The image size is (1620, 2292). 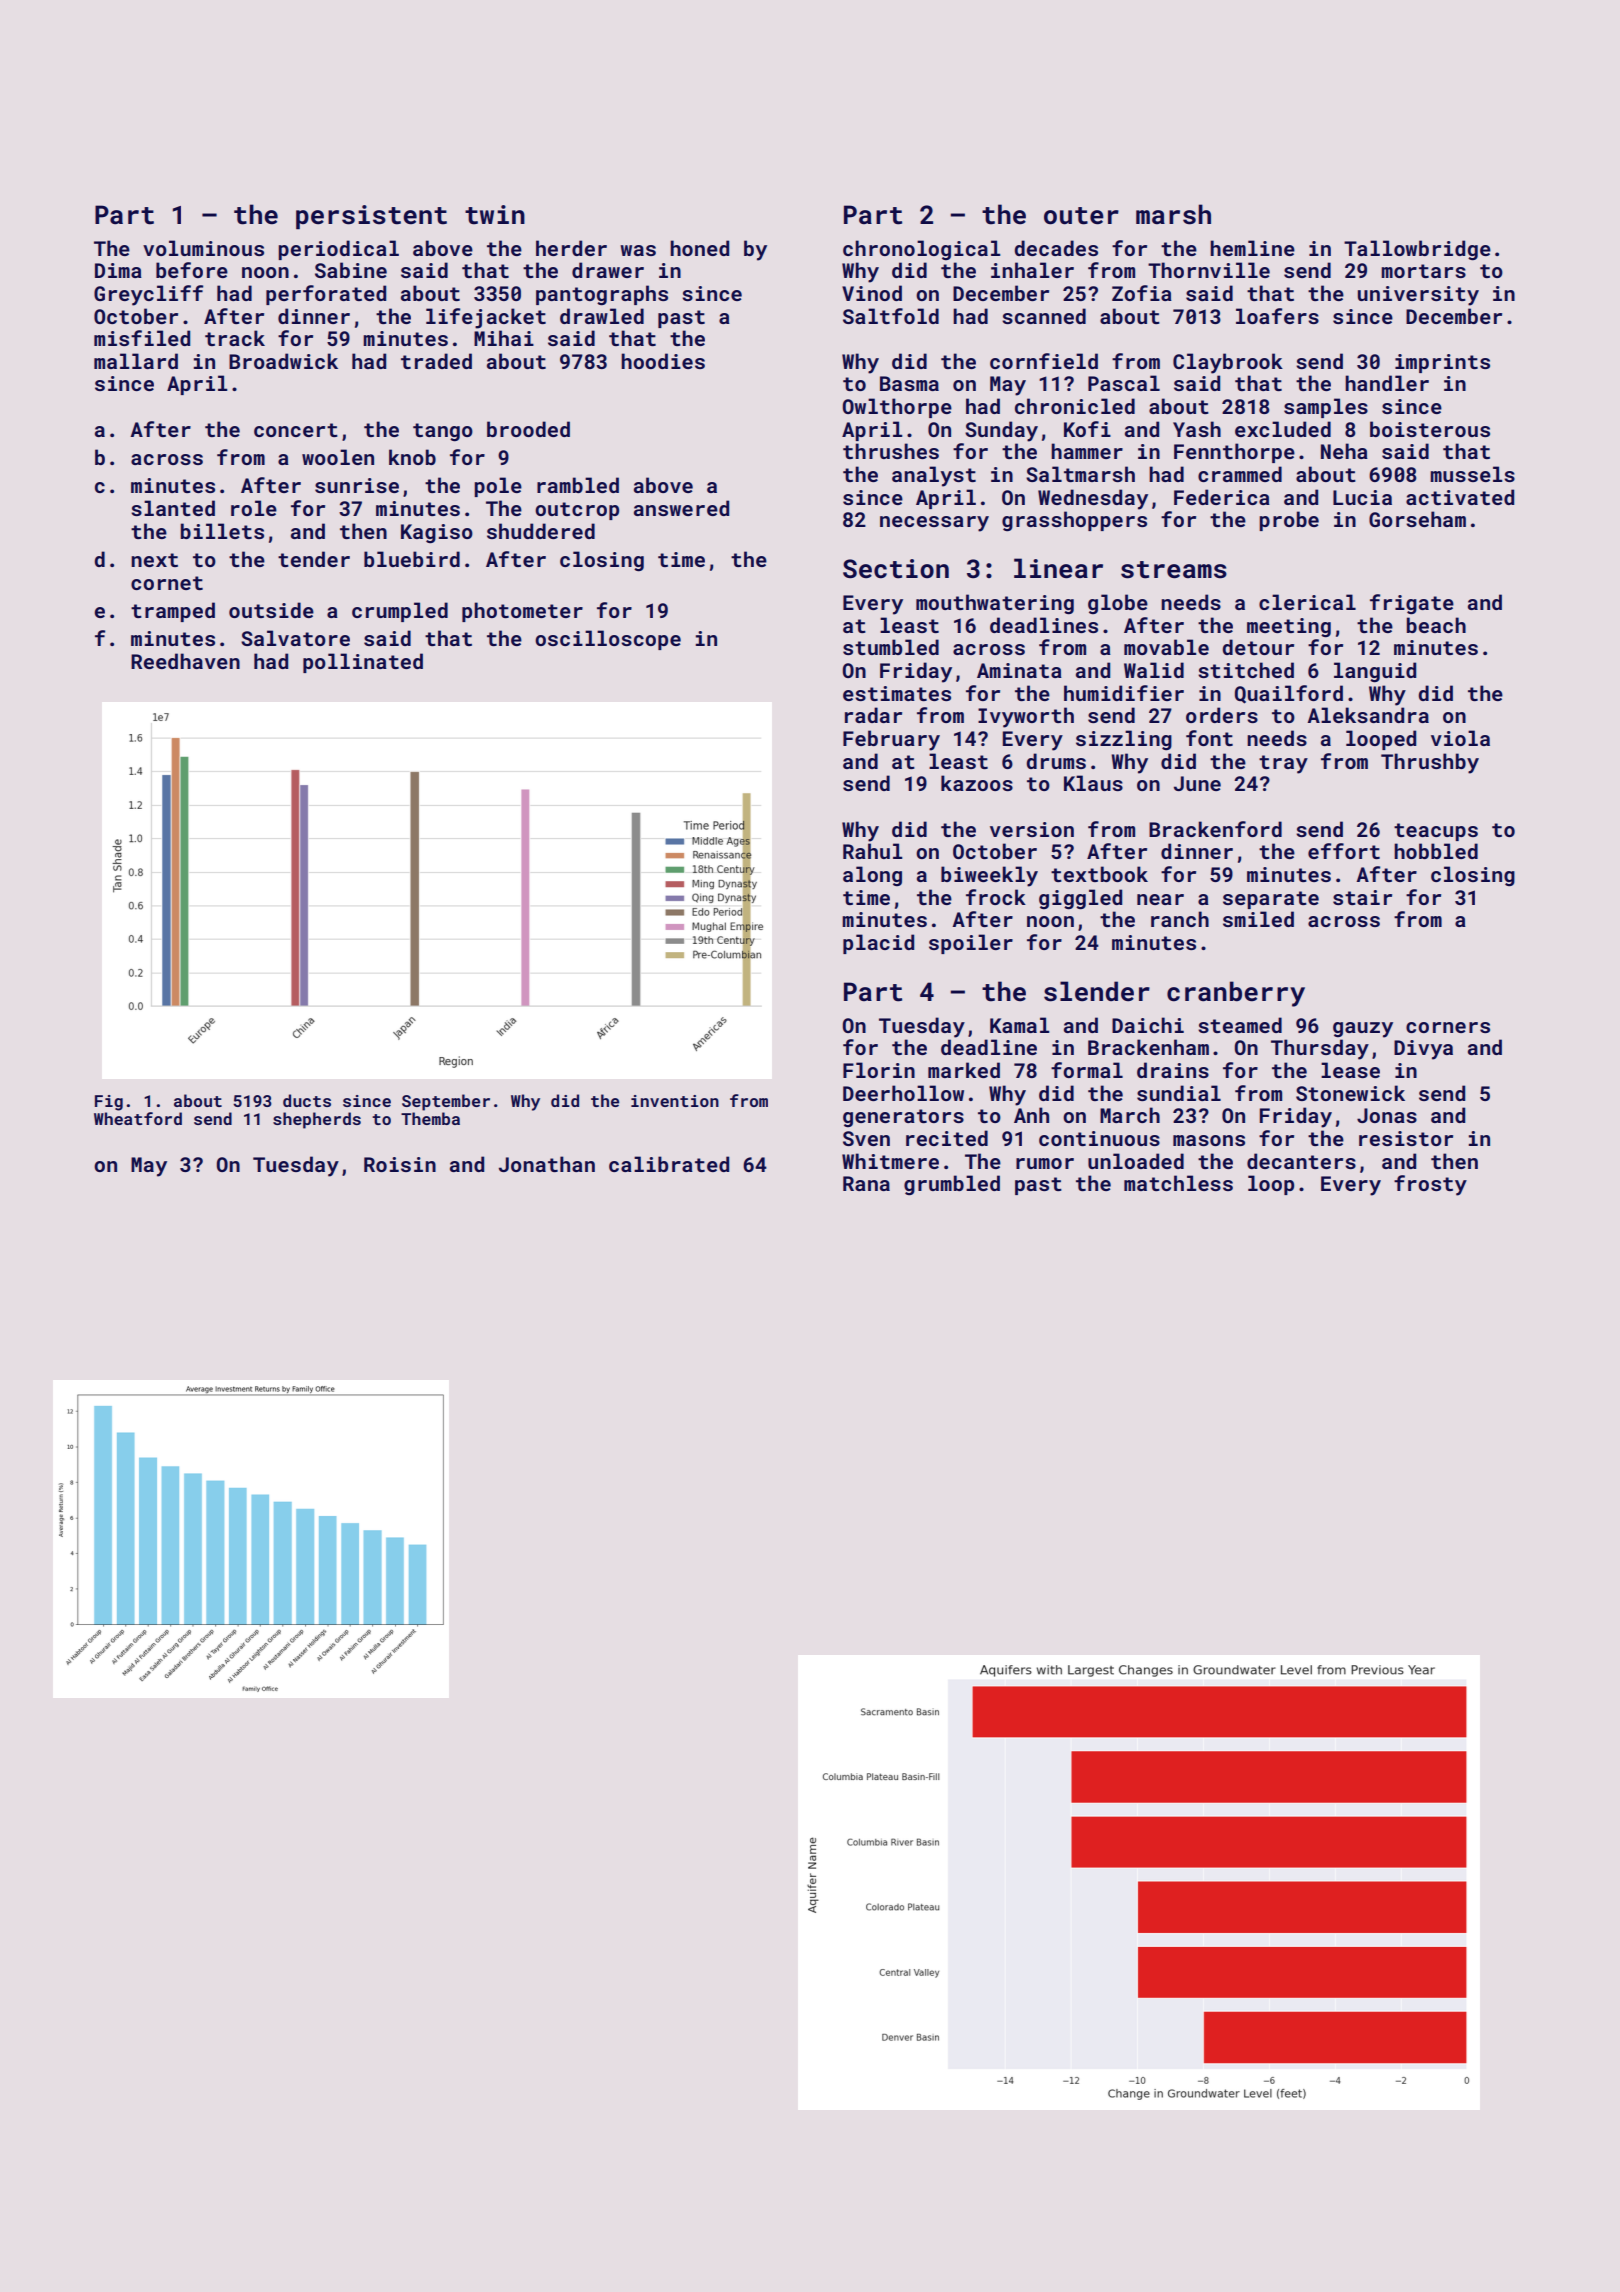 I want to click on mouthwatering, so click(x=995, y=604).
